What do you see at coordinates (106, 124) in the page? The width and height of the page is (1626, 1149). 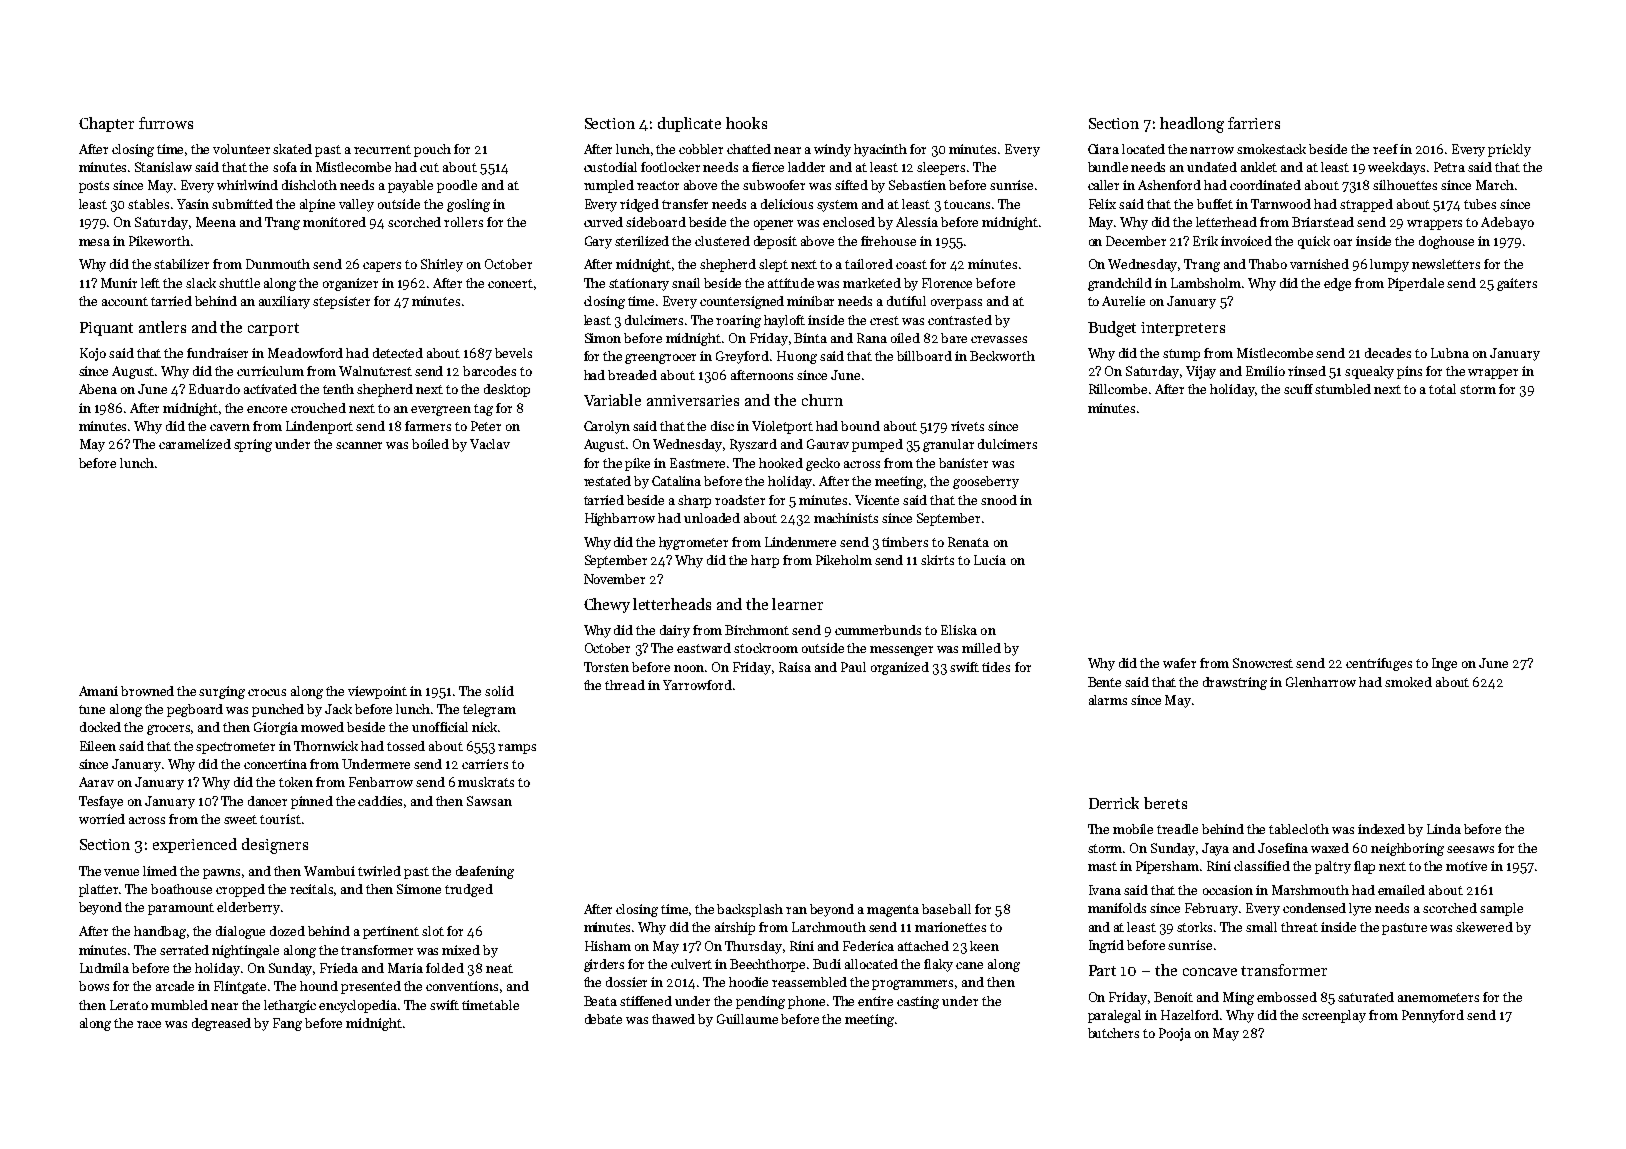 I see `Chapter` at bounding box center [106, 124].
